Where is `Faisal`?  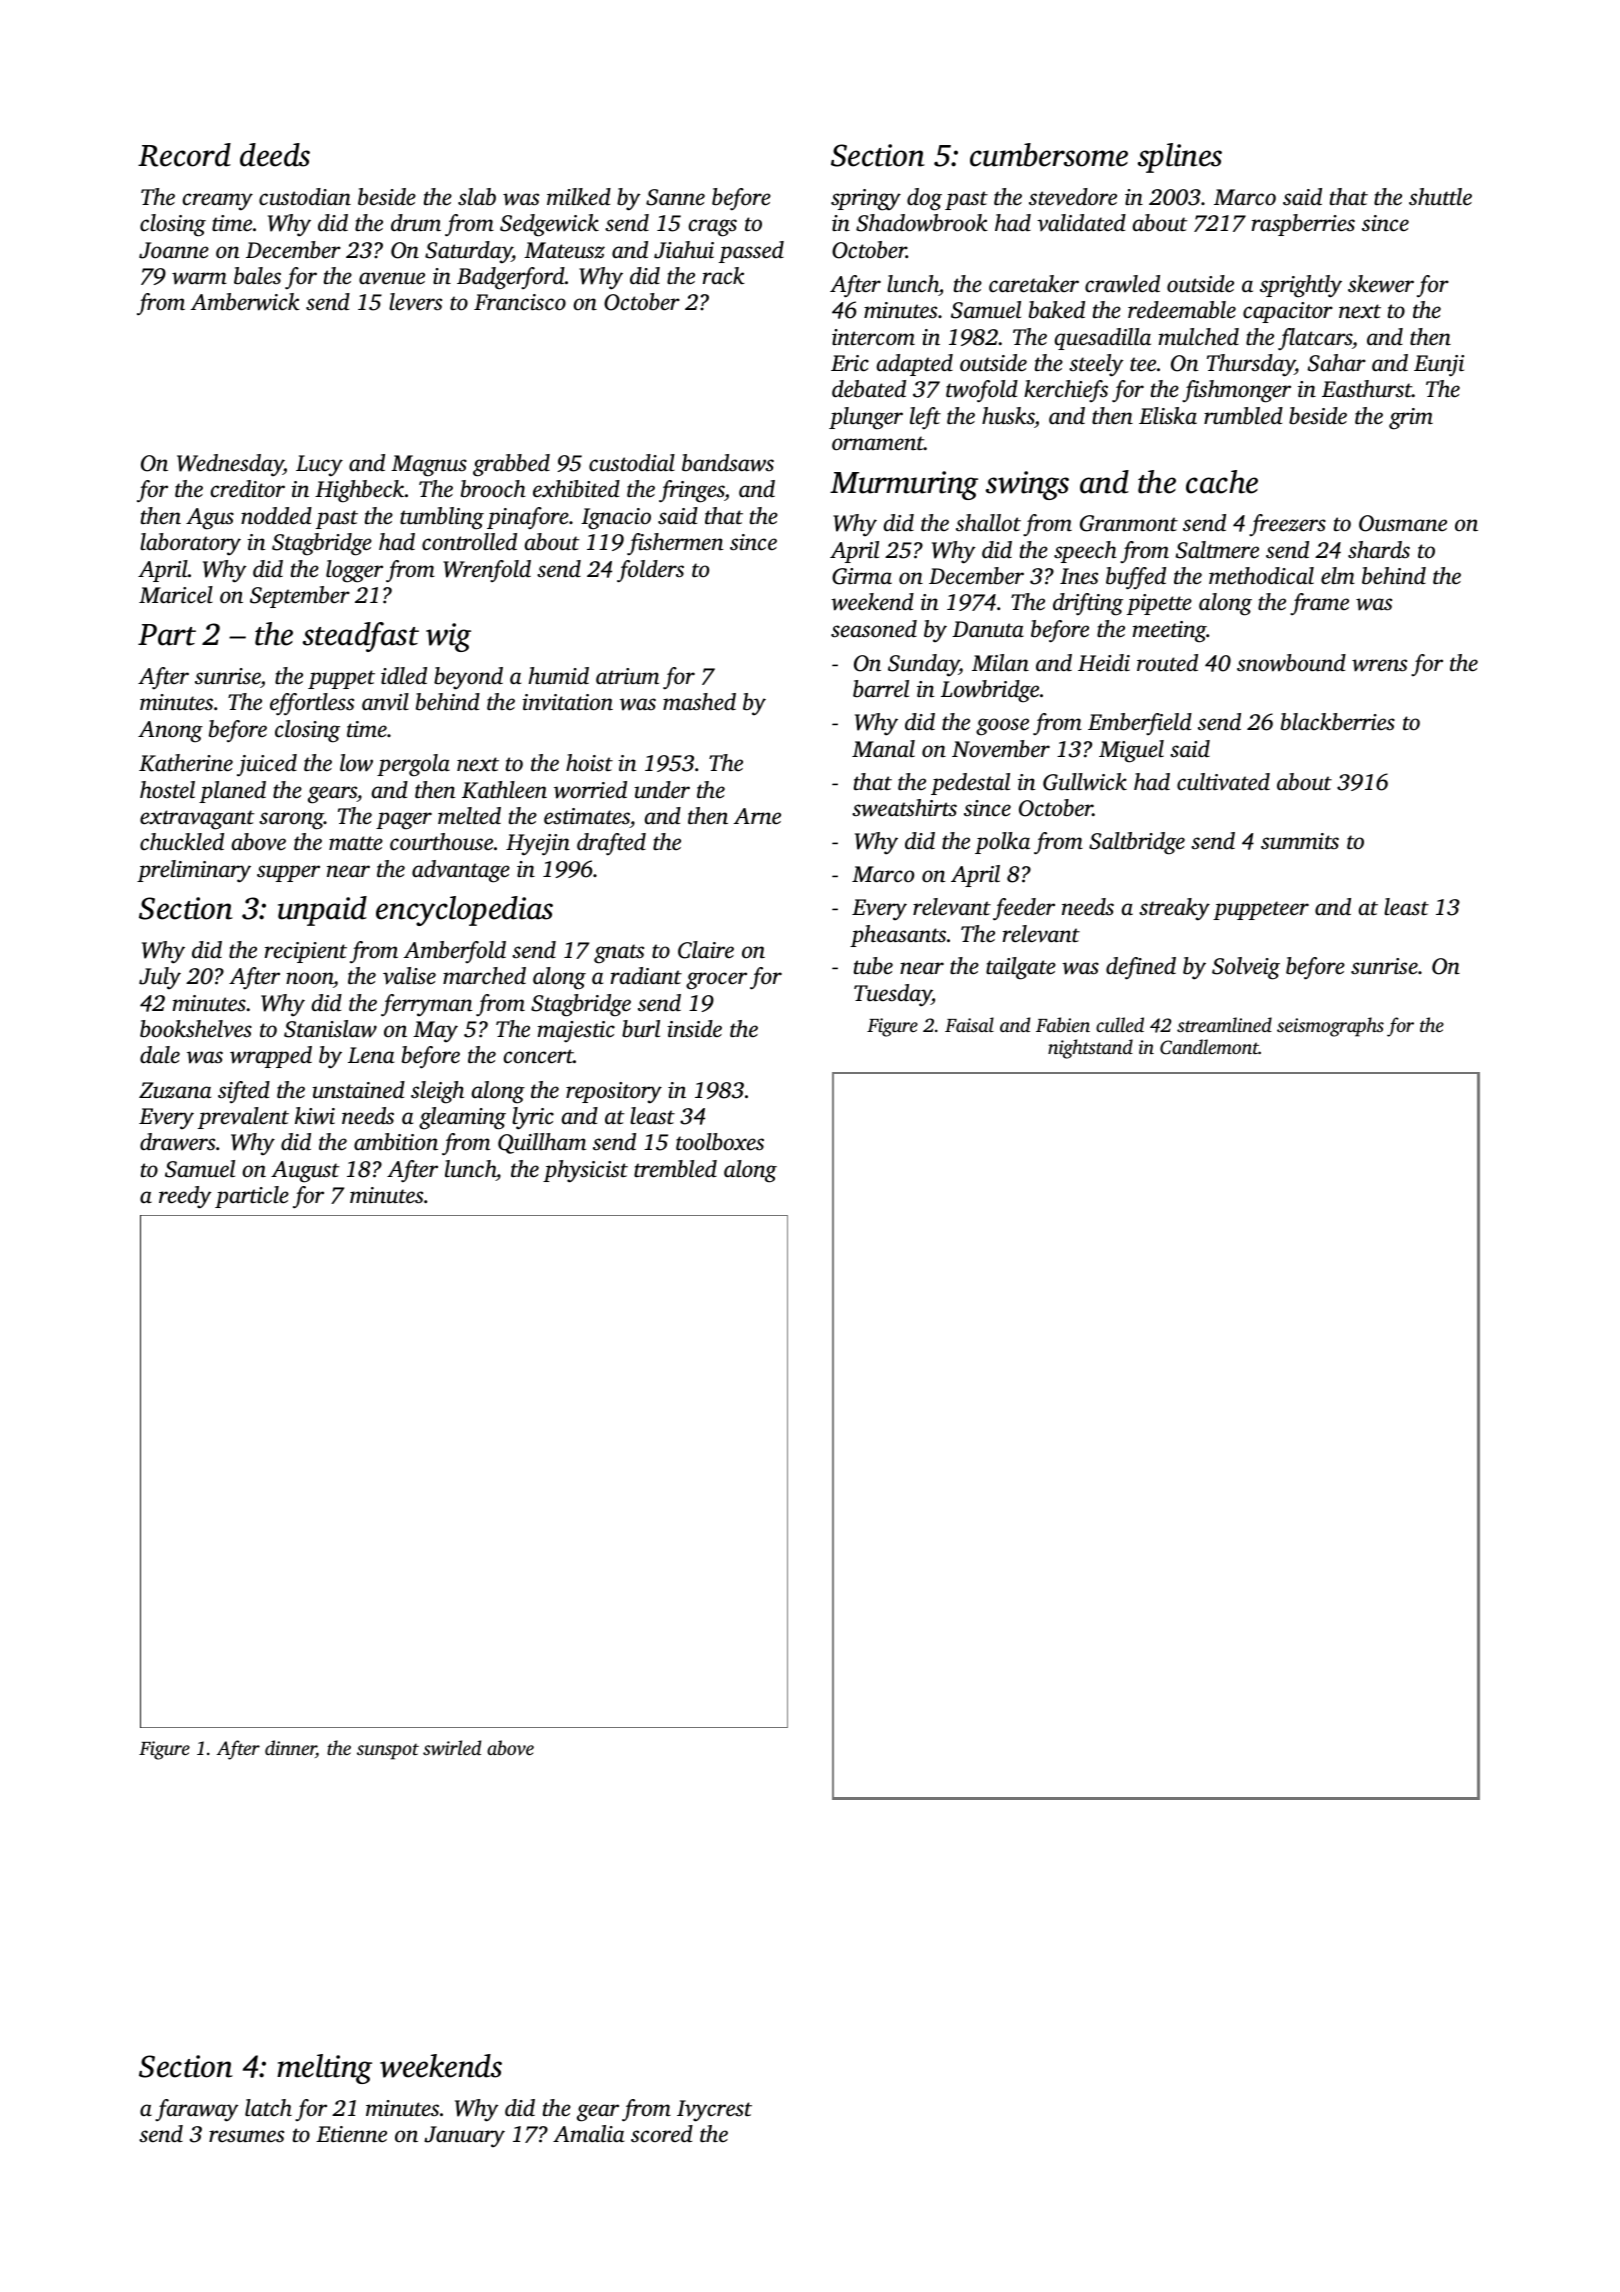
Faisal is located at coordinates (969, 1024).
